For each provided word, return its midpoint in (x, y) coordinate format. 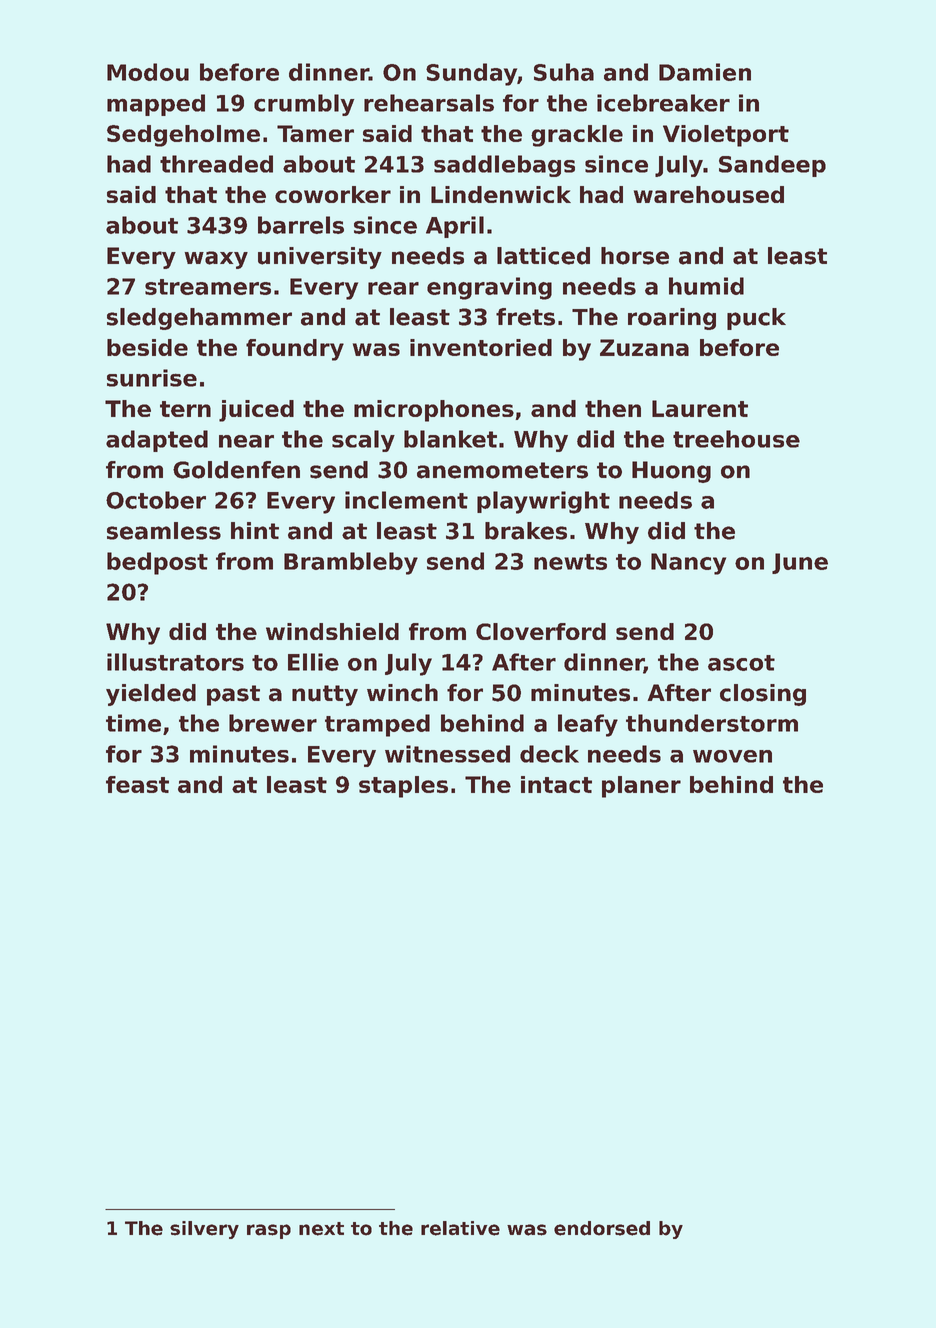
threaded (216, 164)
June (800, 563)
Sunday (471, 74)
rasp (269, 1231)
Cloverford (541, 631)
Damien (705, 72)
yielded (151, 695)
